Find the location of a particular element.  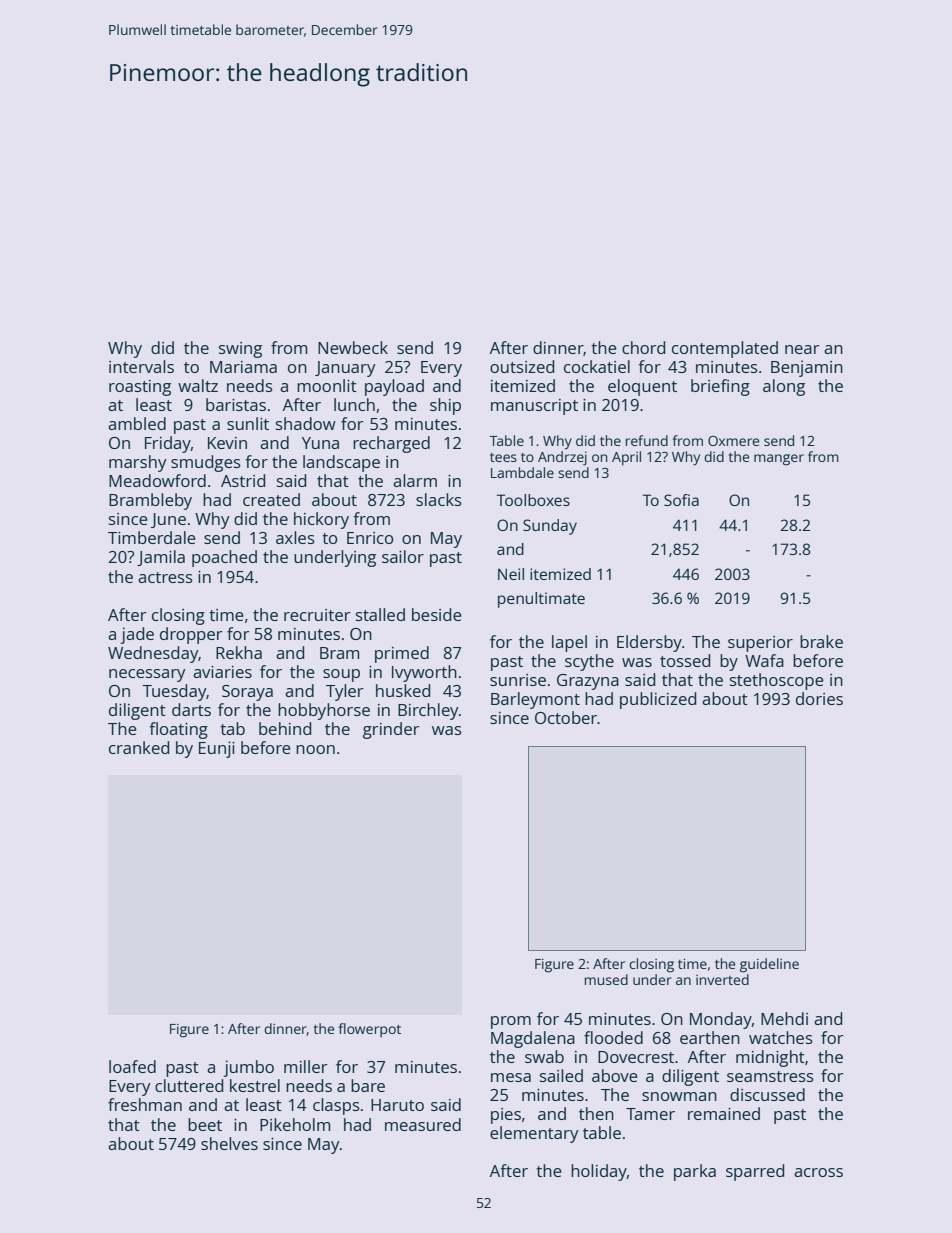

swing is located at coordinates (240, 350).
